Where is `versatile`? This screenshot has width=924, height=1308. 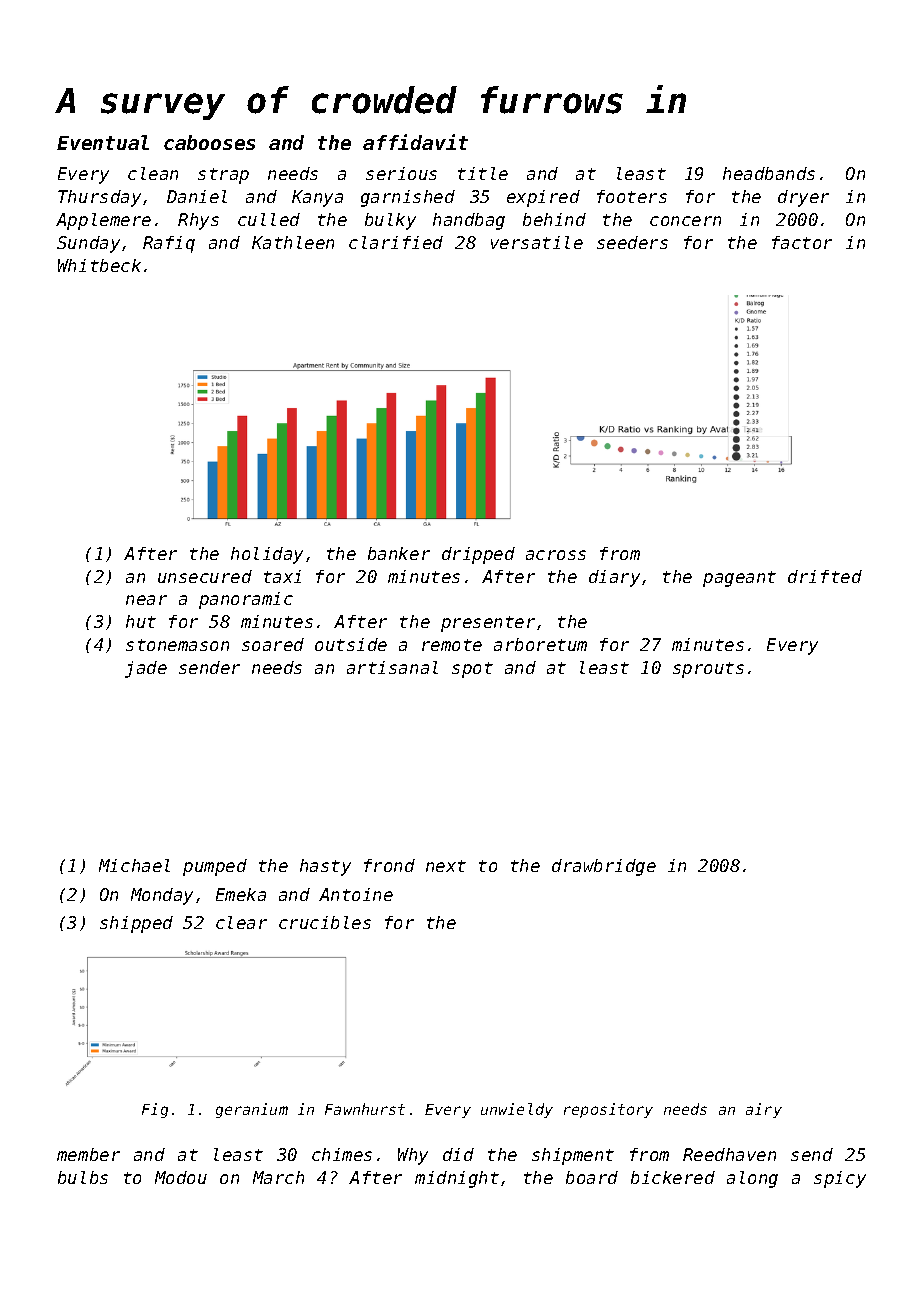 versatile is located at coordinates (537, 242).
